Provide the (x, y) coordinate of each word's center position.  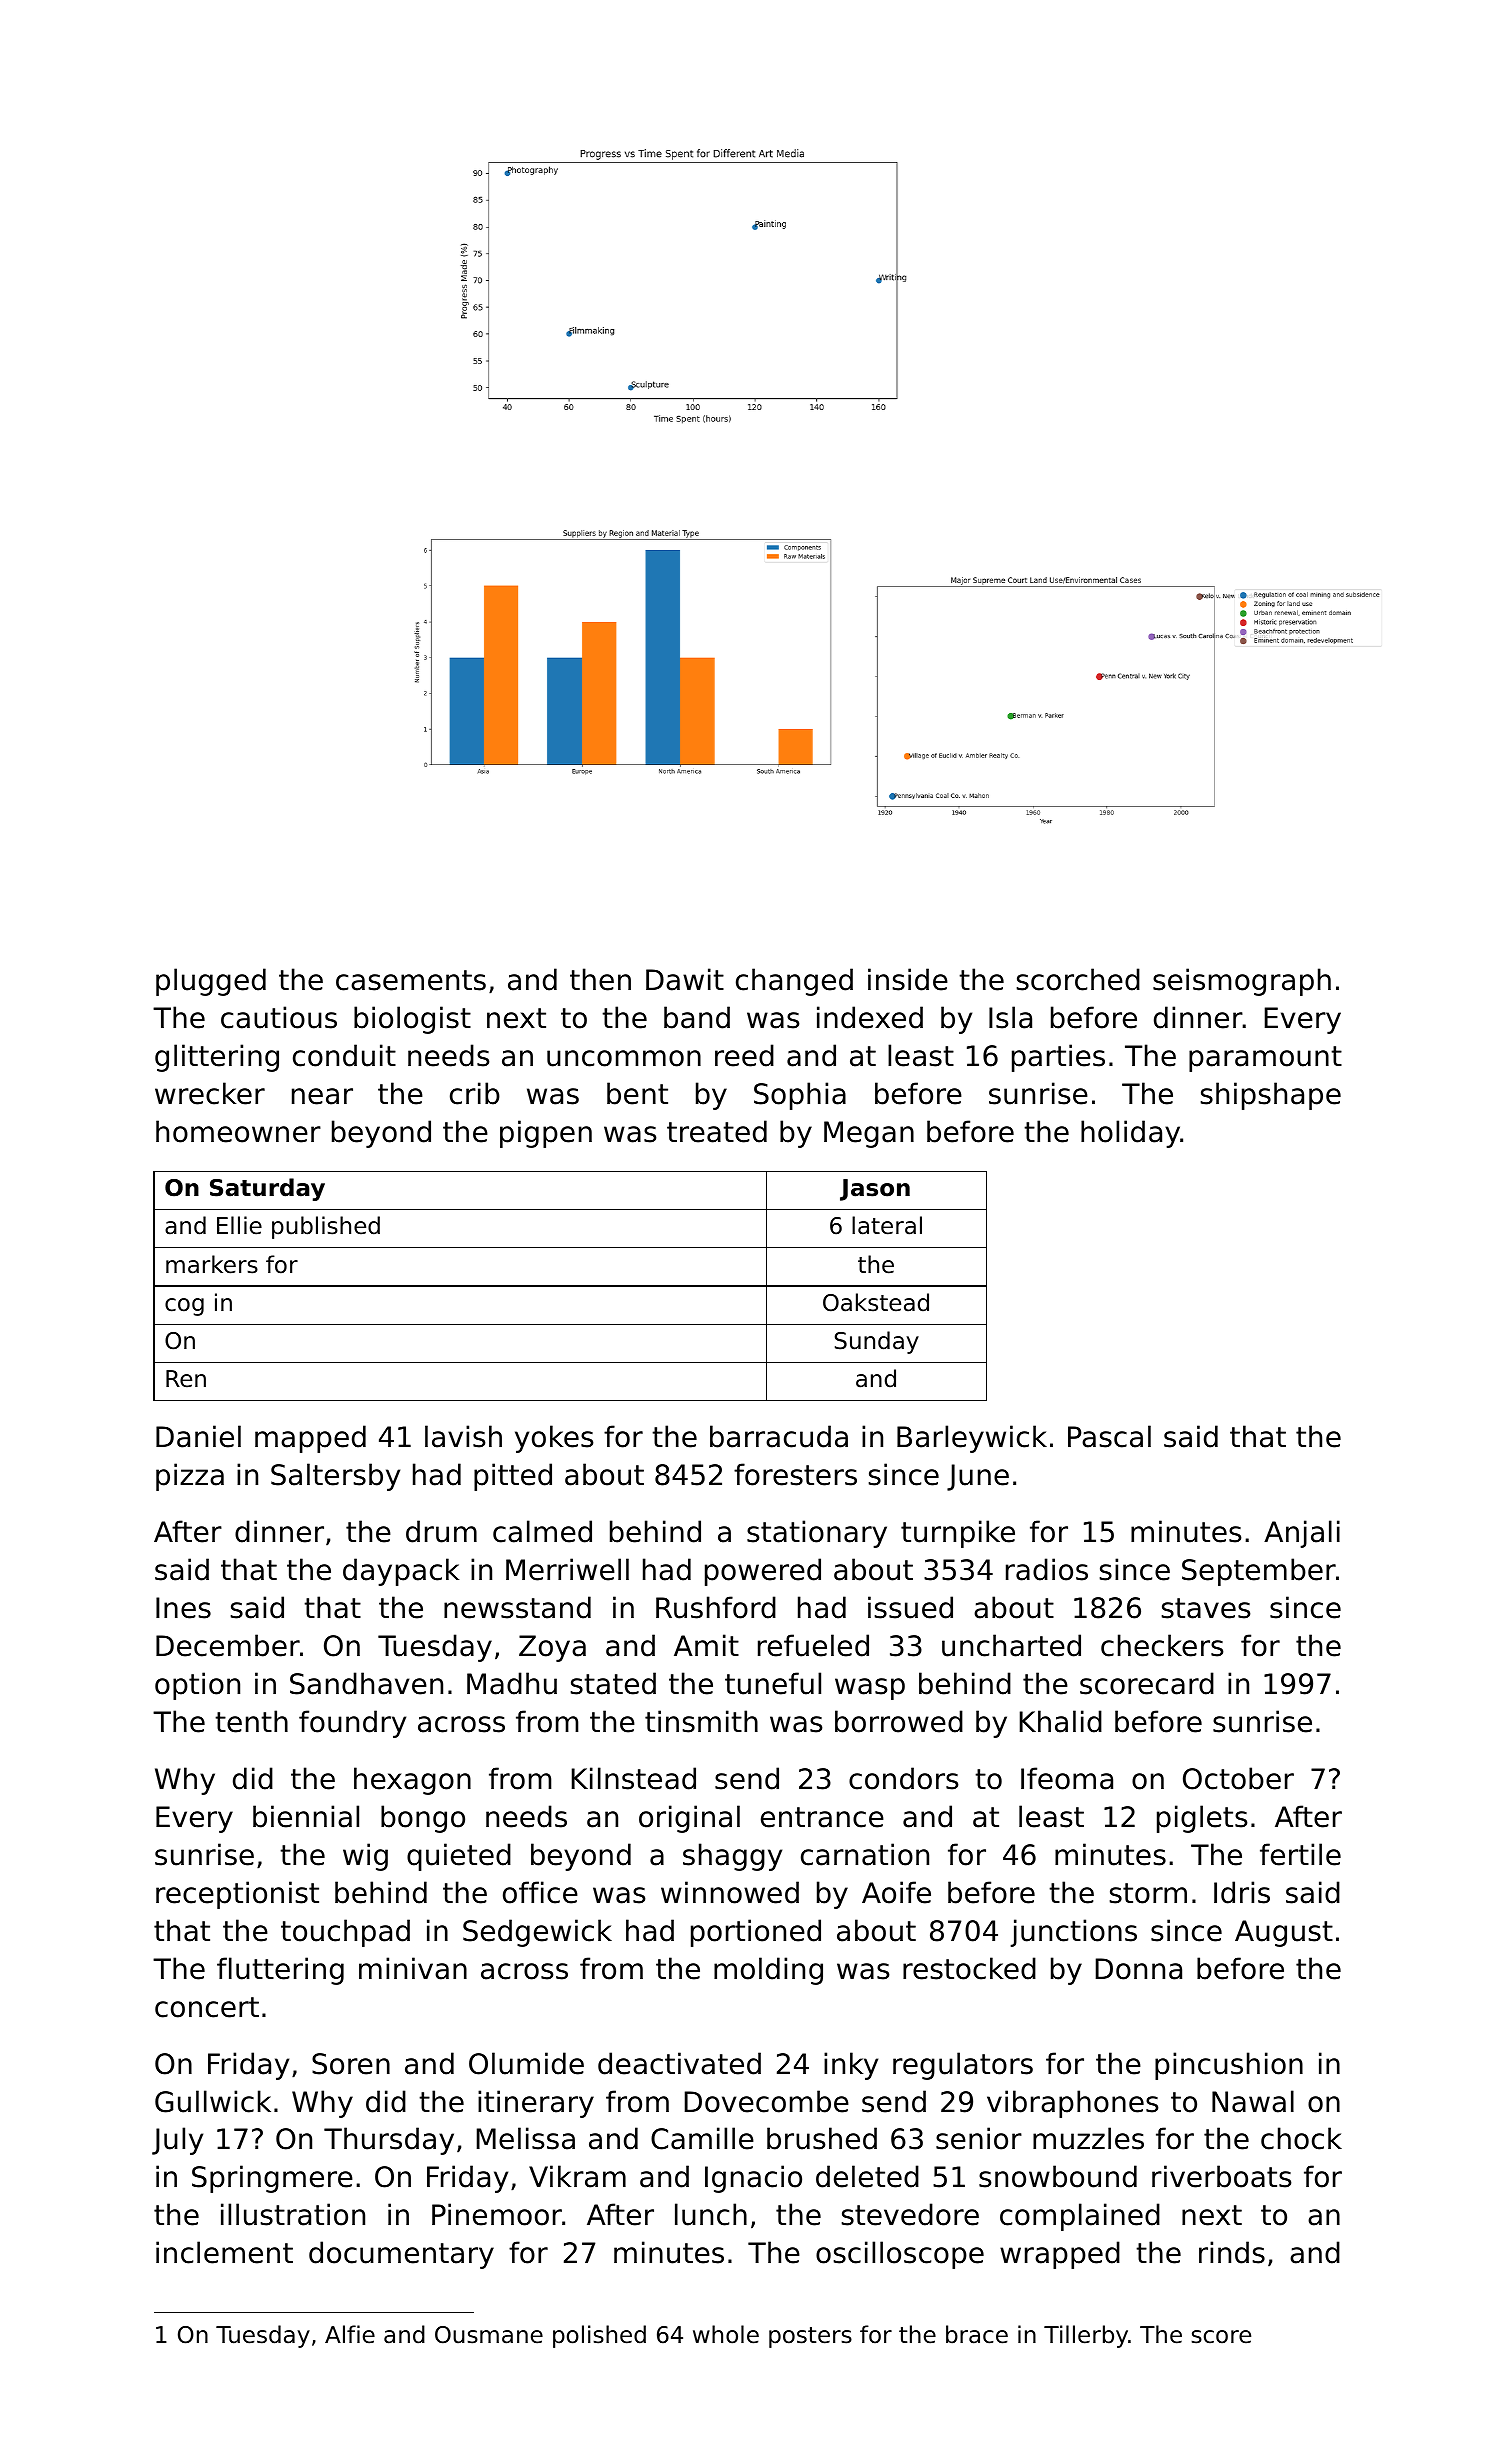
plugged (211, 982)
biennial (306, 1816)
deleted (867, 2176)
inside (908, 979)
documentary (401, 2255)
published (326, 1227)
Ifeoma (1067, 1778)
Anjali (1302, 1534)
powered (763, 1572)
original (689, 1819)
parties (1058, 1058)
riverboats (1221, 2176)
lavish (463, 1436)
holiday (1130, 1134)
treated (717, 1131)
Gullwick (213, 2101)
